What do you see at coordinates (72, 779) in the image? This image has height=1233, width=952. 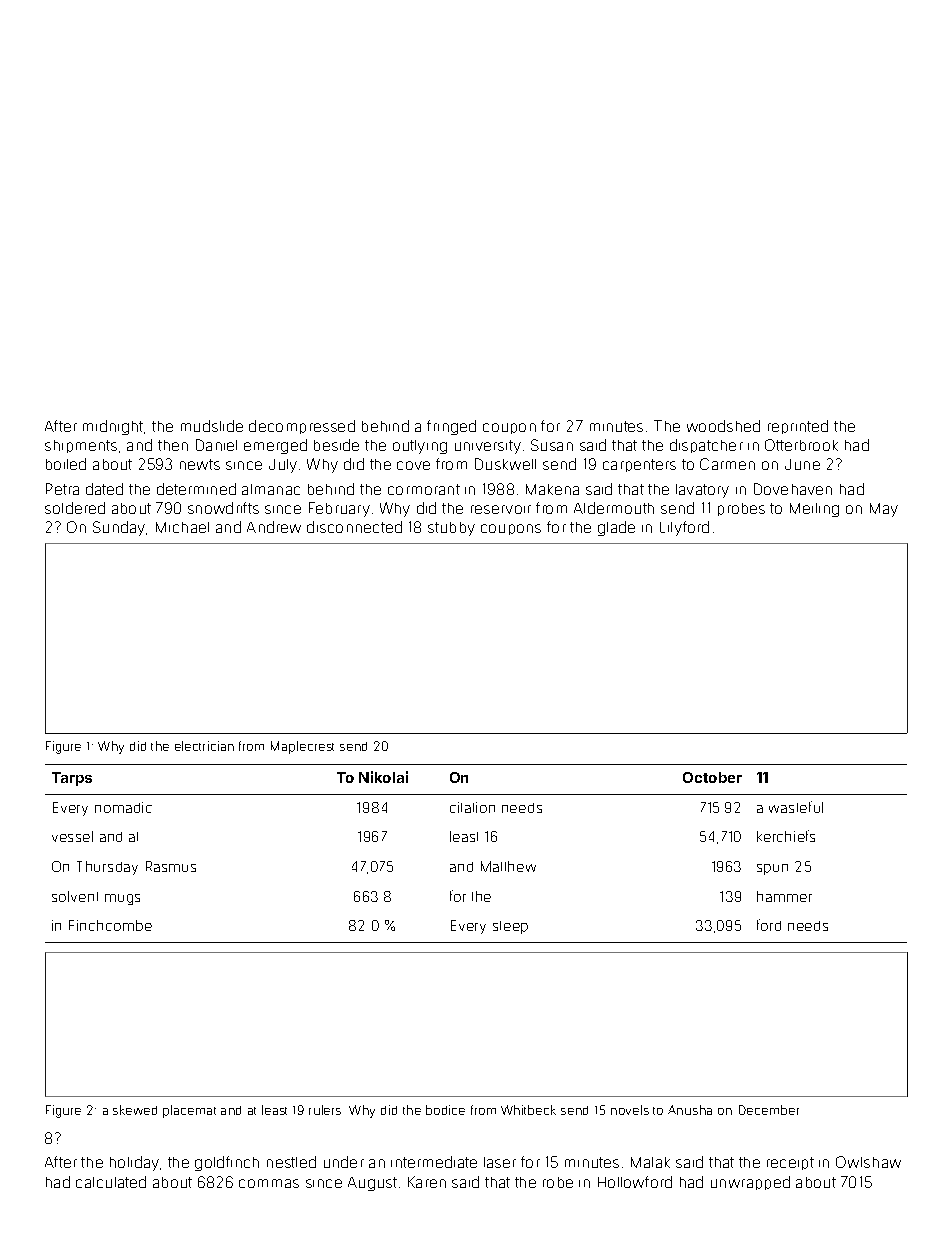 I see `Tarps` at bounding box center [72, 779].
